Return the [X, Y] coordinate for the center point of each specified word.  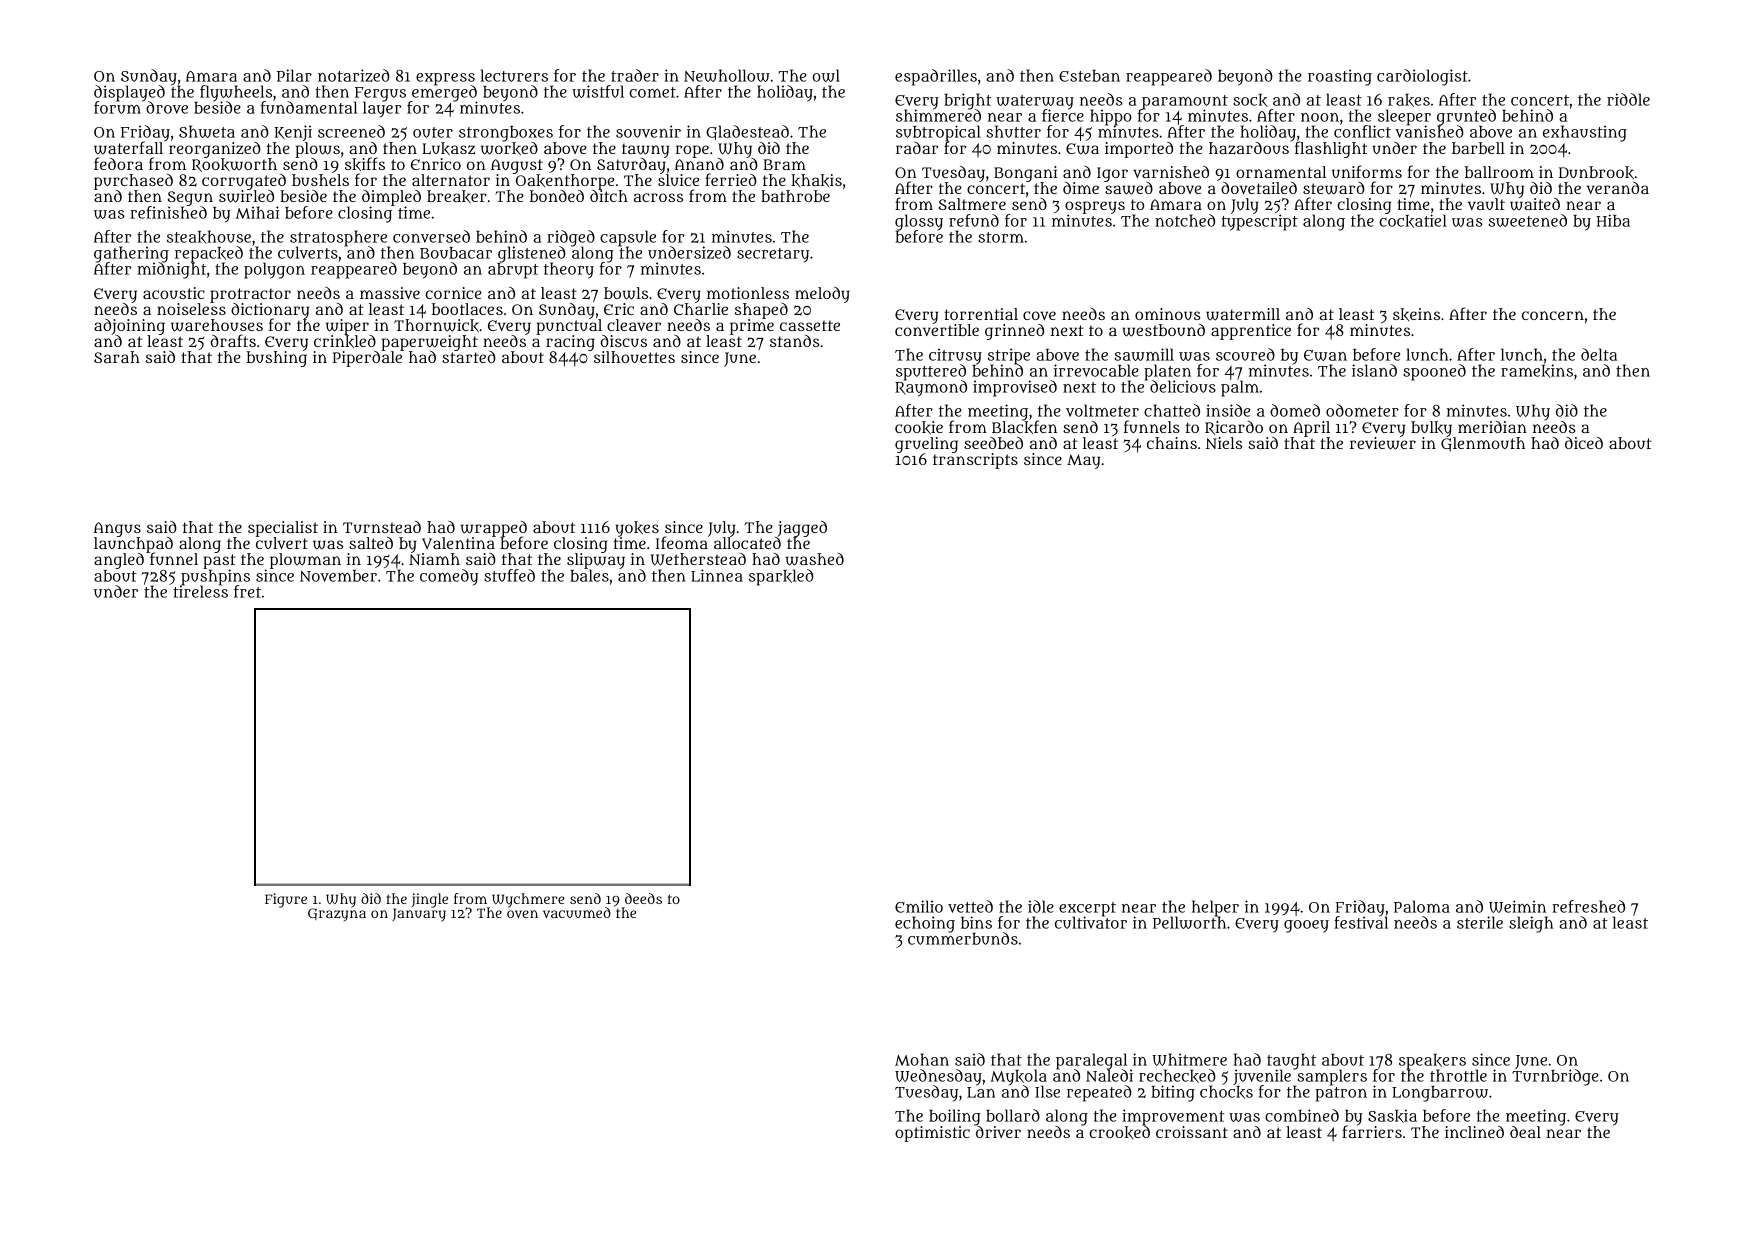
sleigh [1531, 924]
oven [522, 914]
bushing [276, 359]
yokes [637, 529]
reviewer [1383, 443]
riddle [1628, 99]
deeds [643, 898]
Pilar [294, 75]
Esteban [1089, 76]
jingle [430, 900]
